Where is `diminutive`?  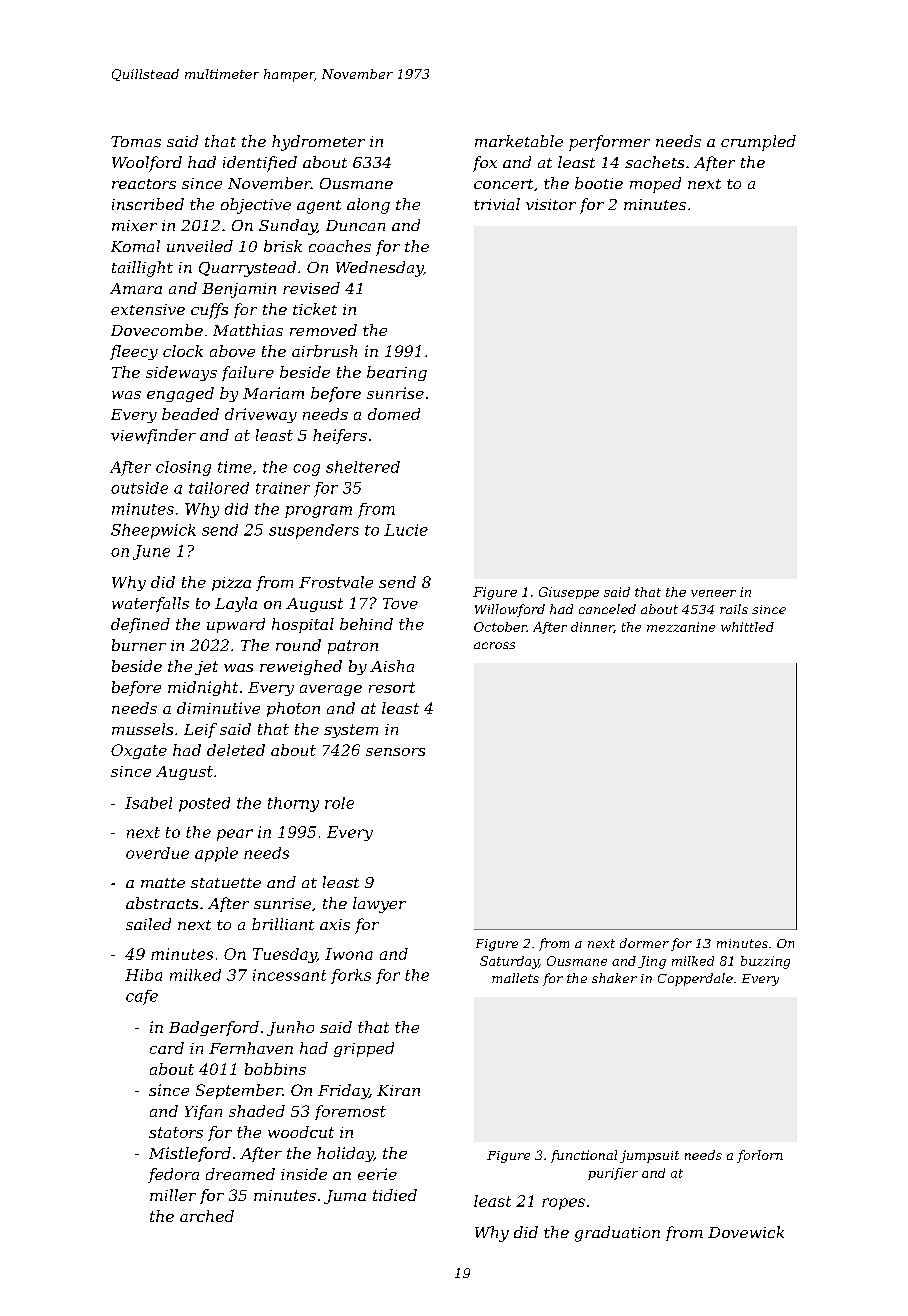
diminutive is located at coordinates (218, 708).
